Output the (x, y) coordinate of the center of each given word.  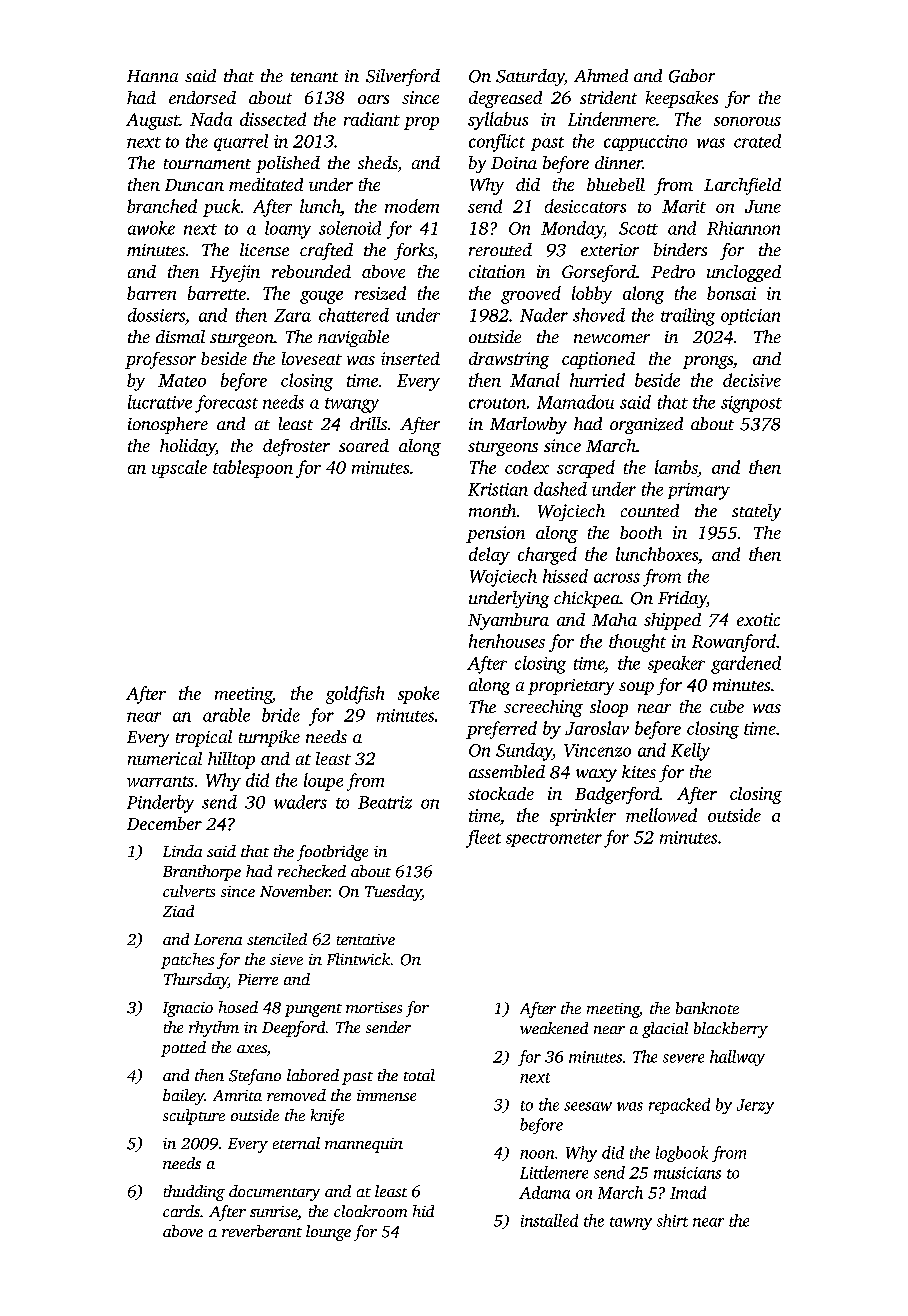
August (152, 121)
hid (423, 1211)
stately (756, 512)
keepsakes (682, 99)
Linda (182, 851)
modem (412, 206)
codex (527, 467)
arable (226, 715)
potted (183, 1049)
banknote (707, 1008)
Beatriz (385, 802)
